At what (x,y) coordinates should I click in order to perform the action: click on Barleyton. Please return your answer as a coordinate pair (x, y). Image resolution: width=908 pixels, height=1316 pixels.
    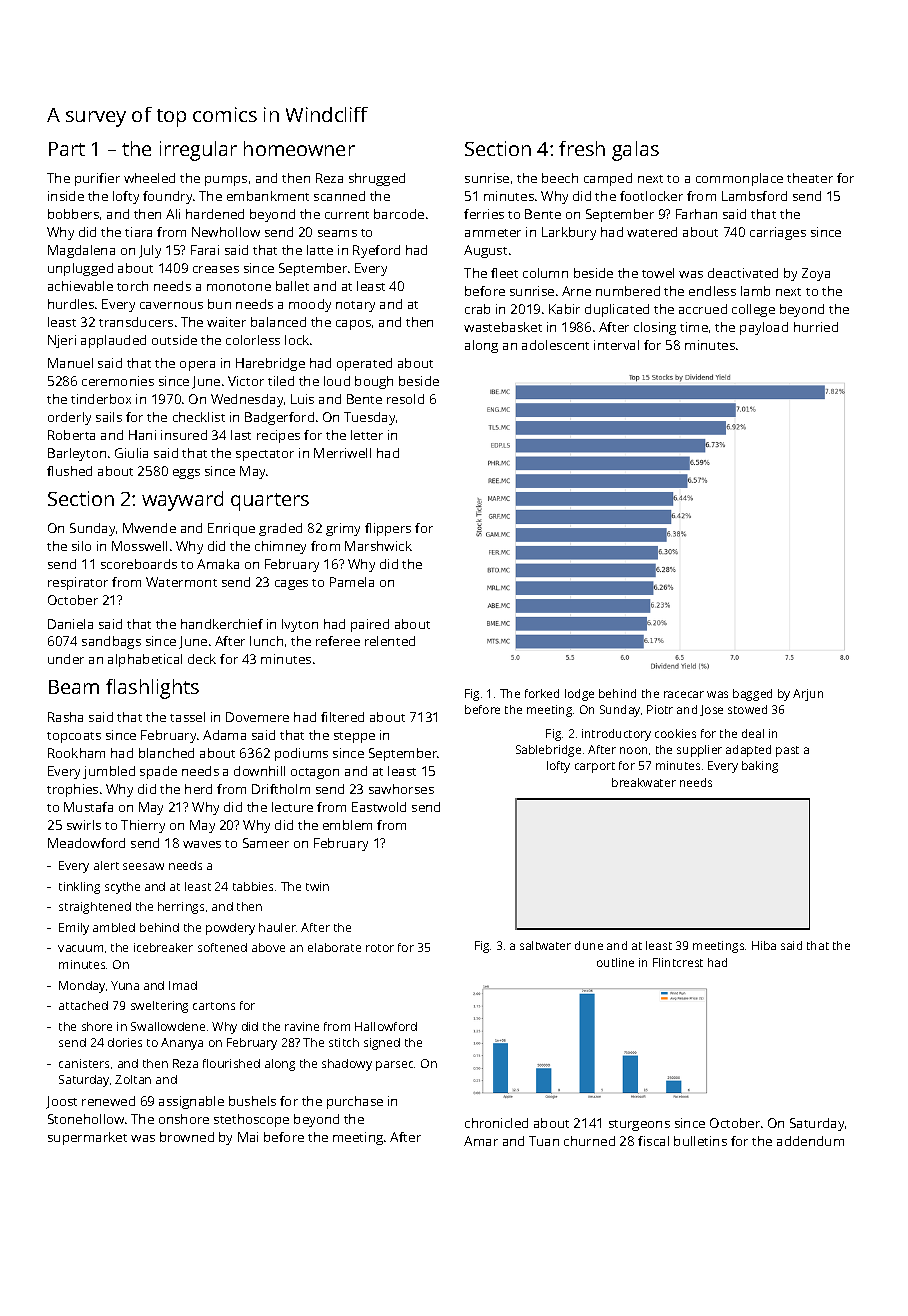
    Looking at the image, I should click on (77, 454).
